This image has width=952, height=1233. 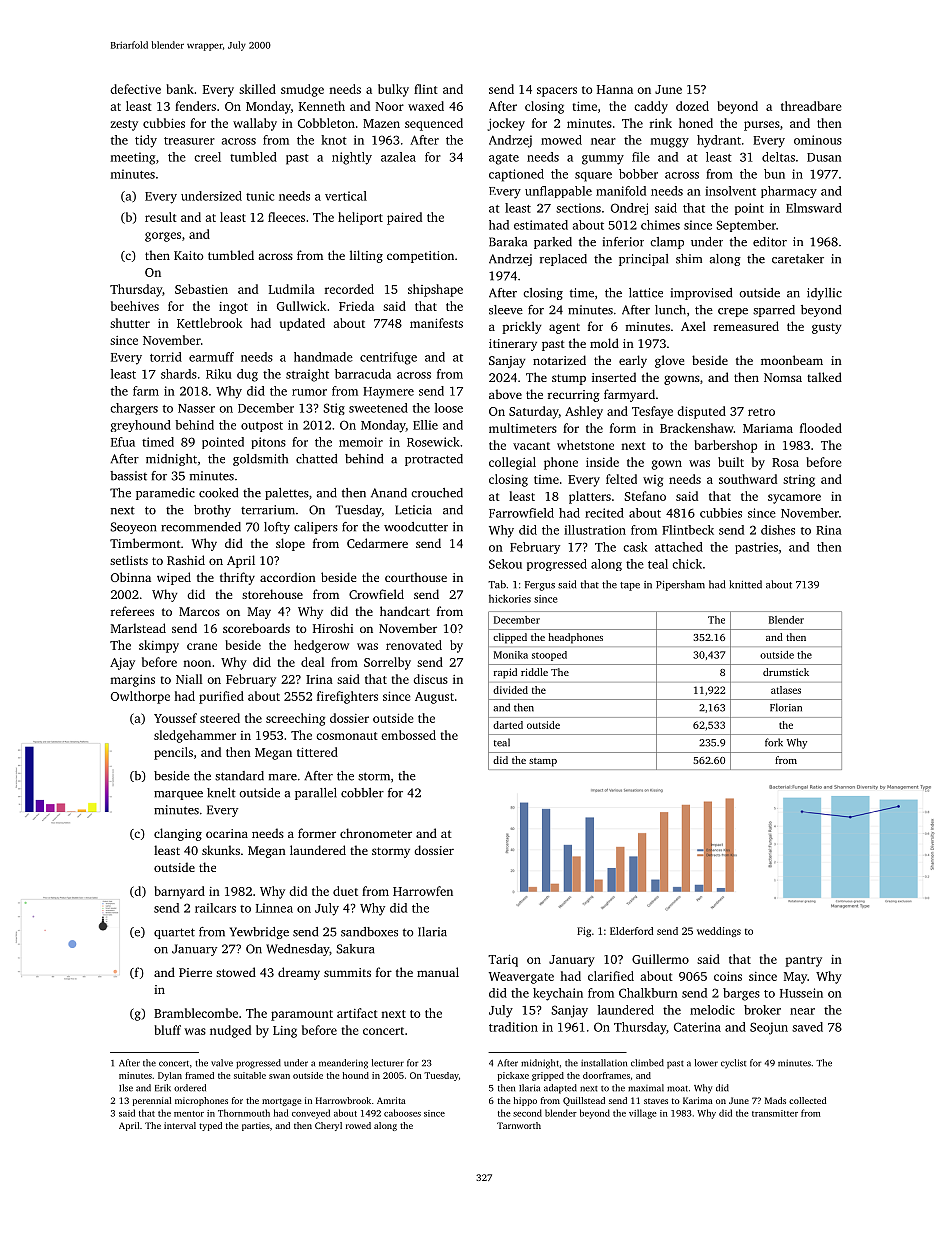 I want to click on handcart, so click(x=405, y=611).
